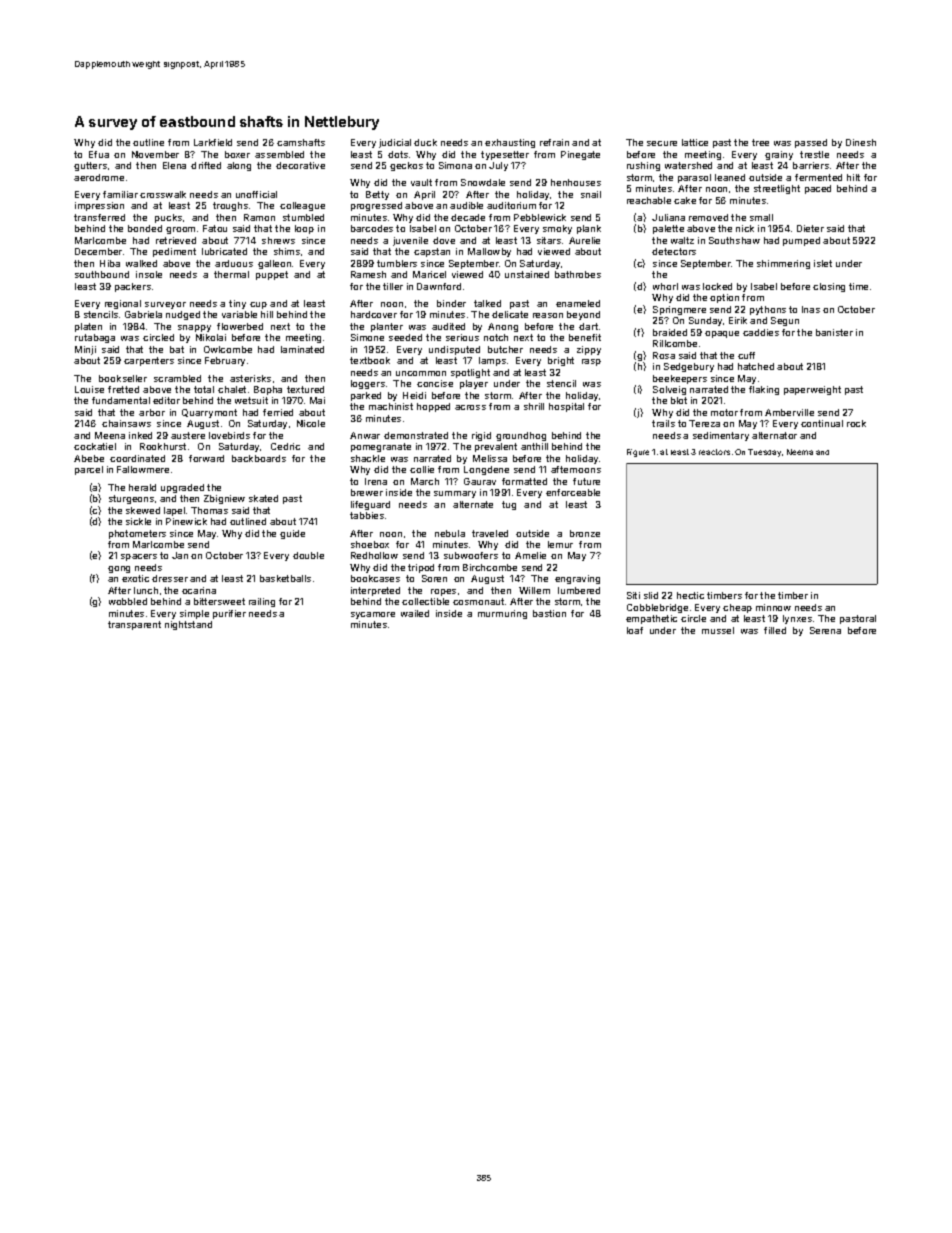 This document has height=1233, width=952. What do you see at coordinates (88, 327) in the document?
I see `platen` at bounding box center [88, 327].
